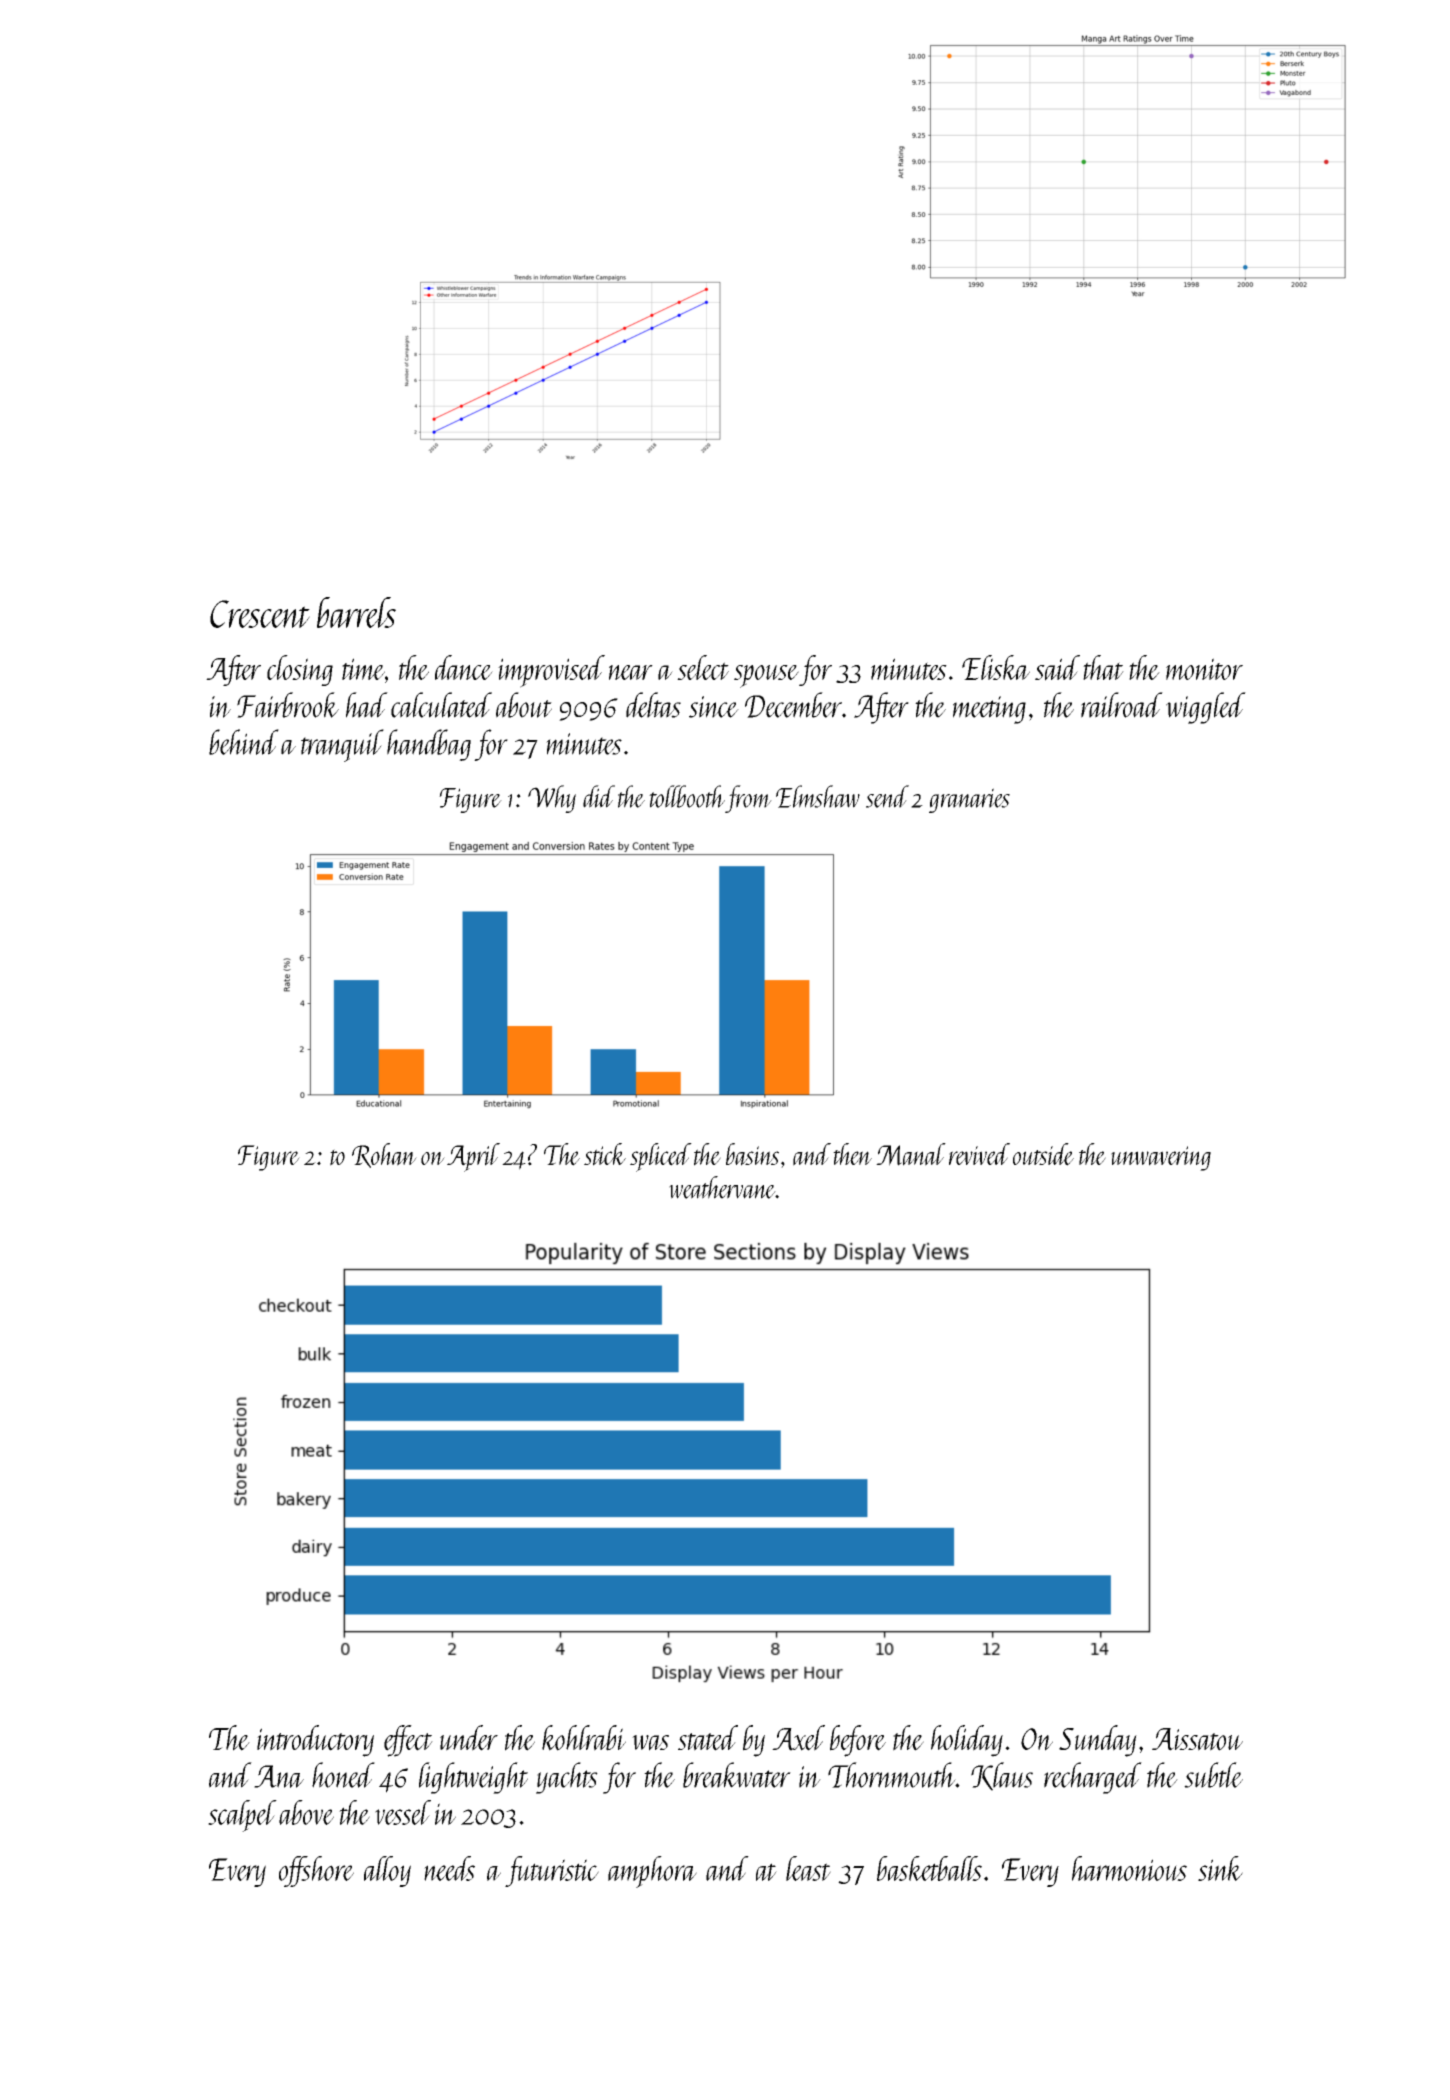 This screenshot has width=1450, height=2100. Describe the element at coordinates (342, 745) in the screenshot. I see `tranquil` at that location.
